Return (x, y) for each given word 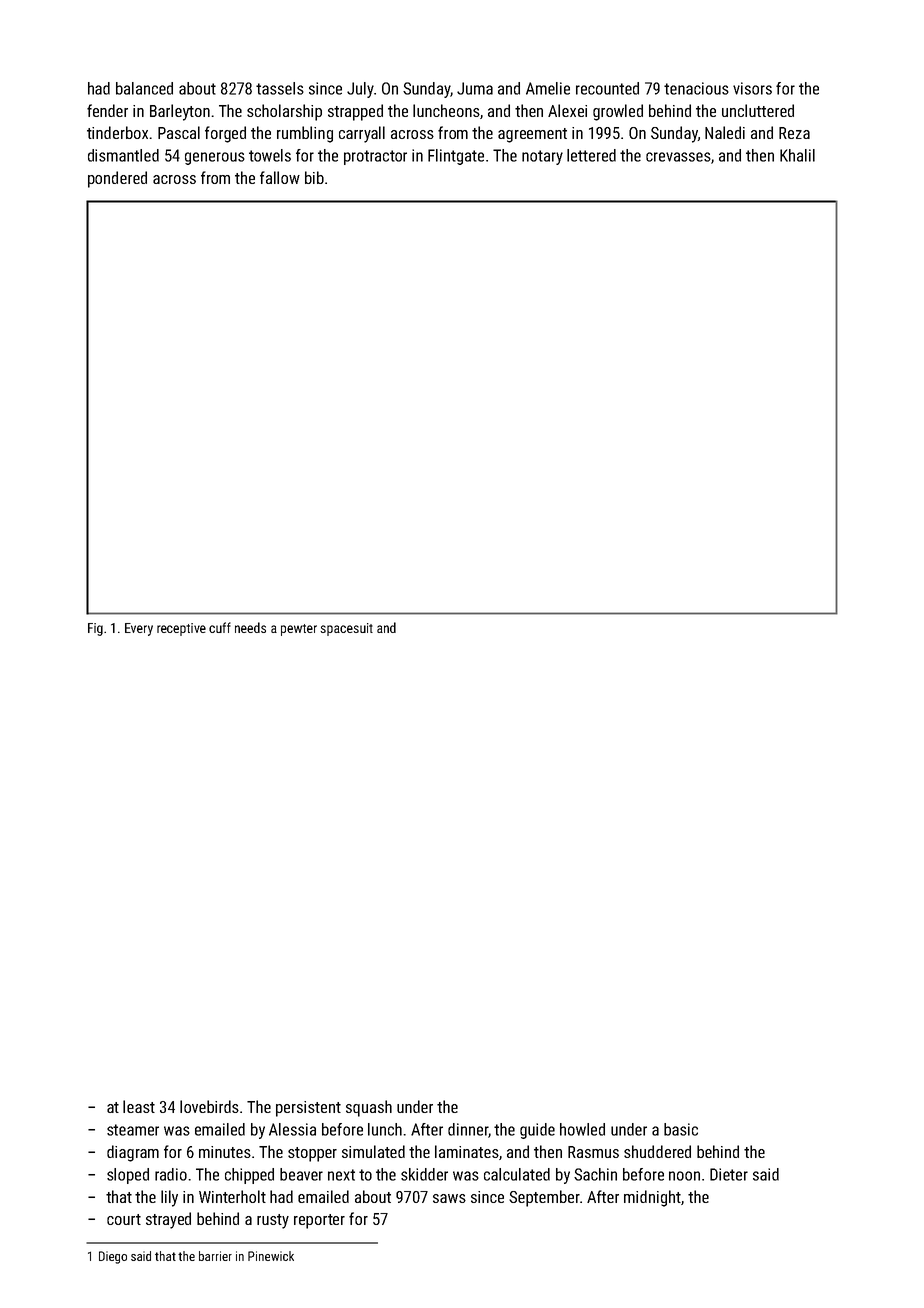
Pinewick (271, 1256)
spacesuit (346, 629)
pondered (117, 179)
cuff (220, 627)
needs (250, 627)
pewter (299, 630)
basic (681, 1129)
